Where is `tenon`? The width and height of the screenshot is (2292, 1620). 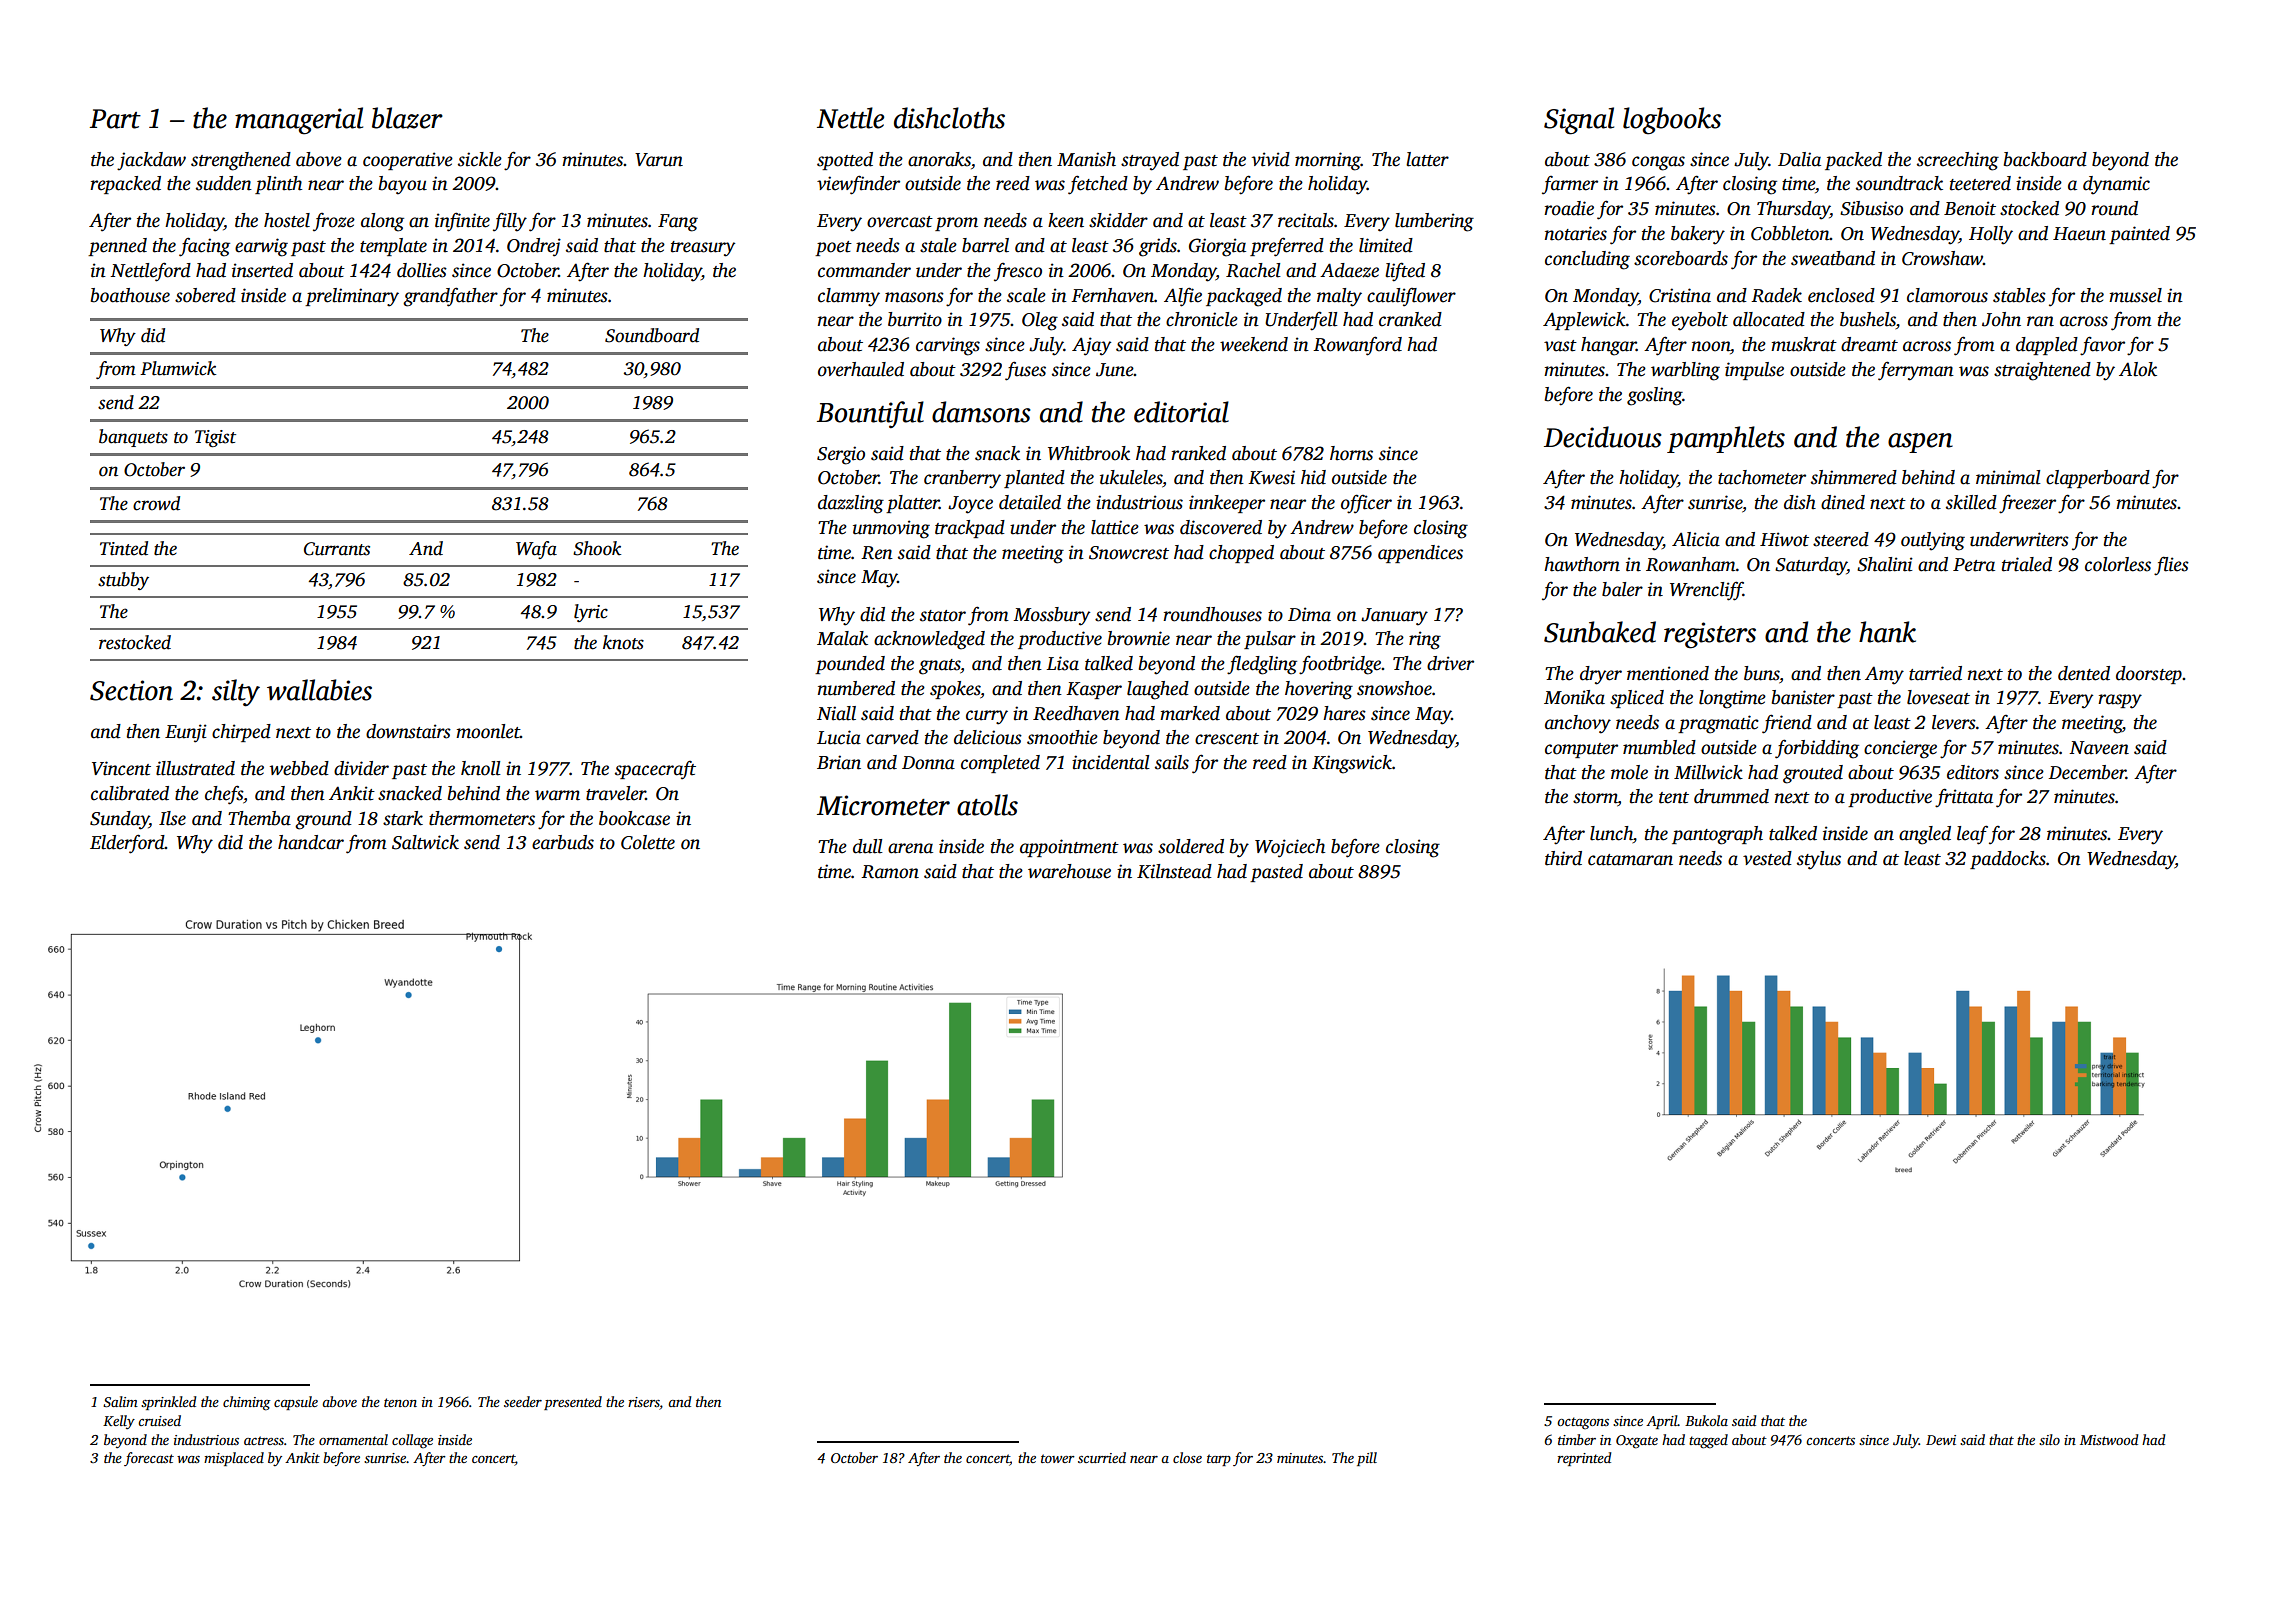
tenon is located at coordinates (400, 1402).
